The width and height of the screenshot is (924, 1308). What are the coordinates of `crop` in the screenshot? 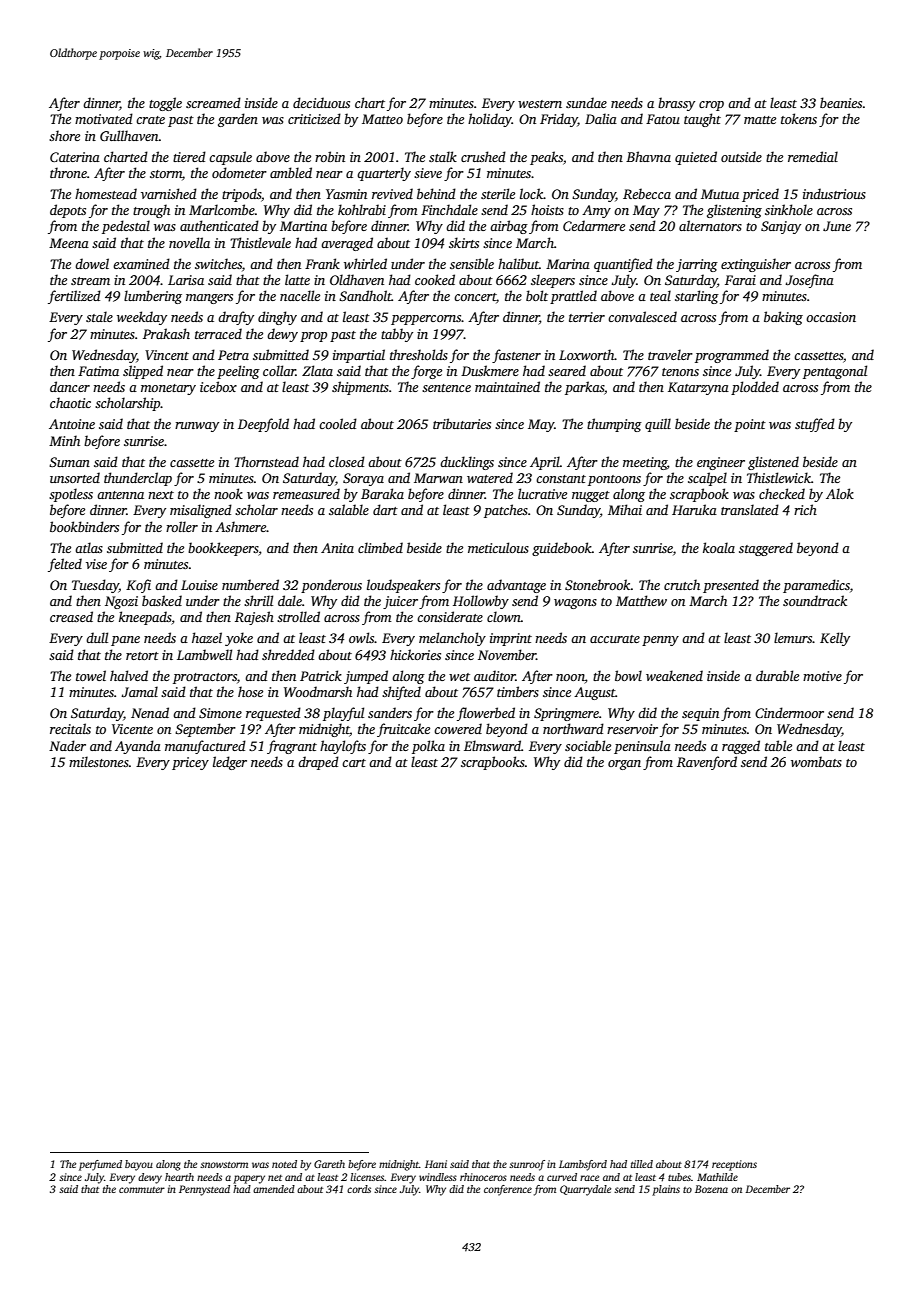 It's located at (711, 106).
